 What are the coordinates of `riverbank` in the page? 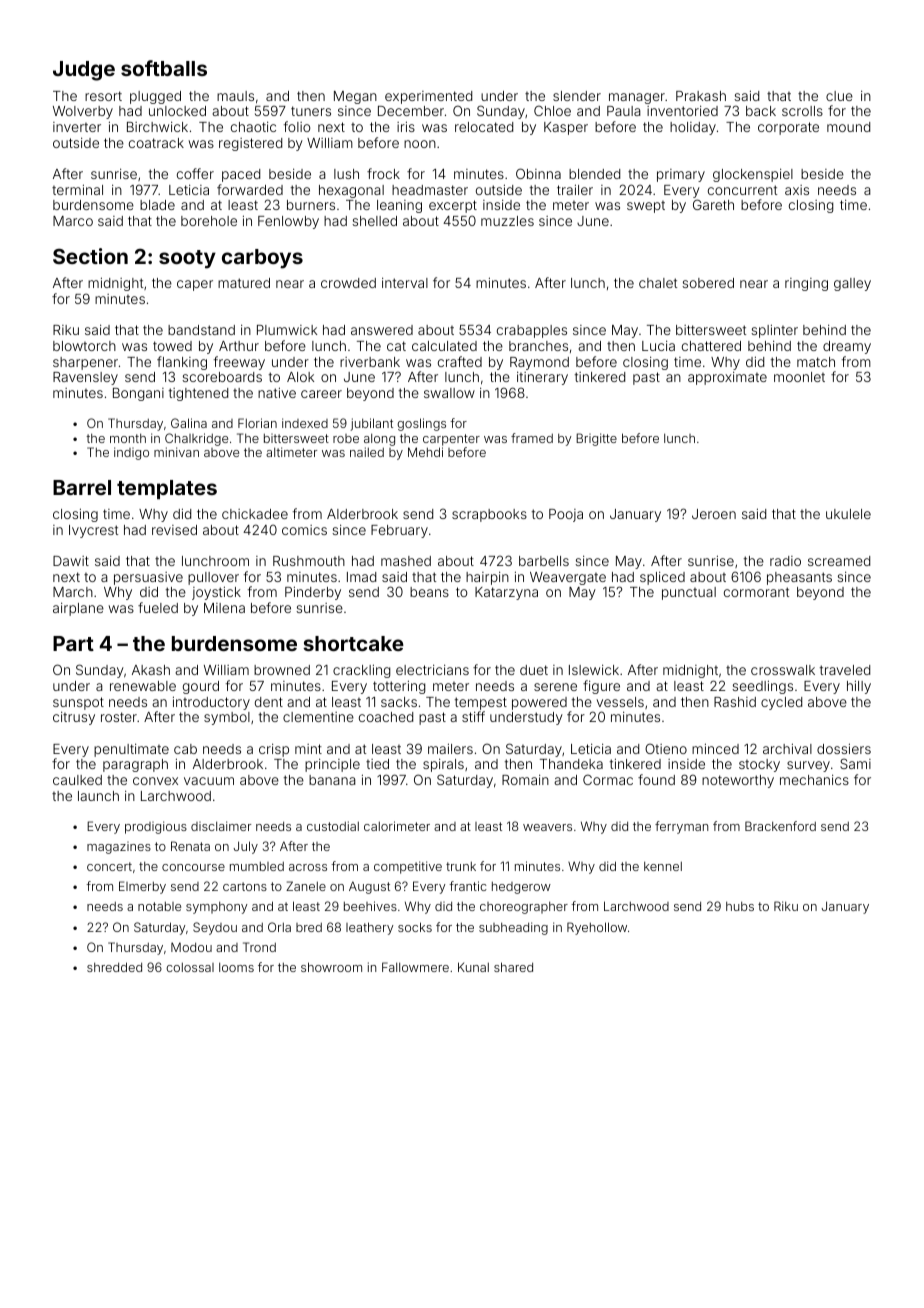 It's located at (370, 362).
